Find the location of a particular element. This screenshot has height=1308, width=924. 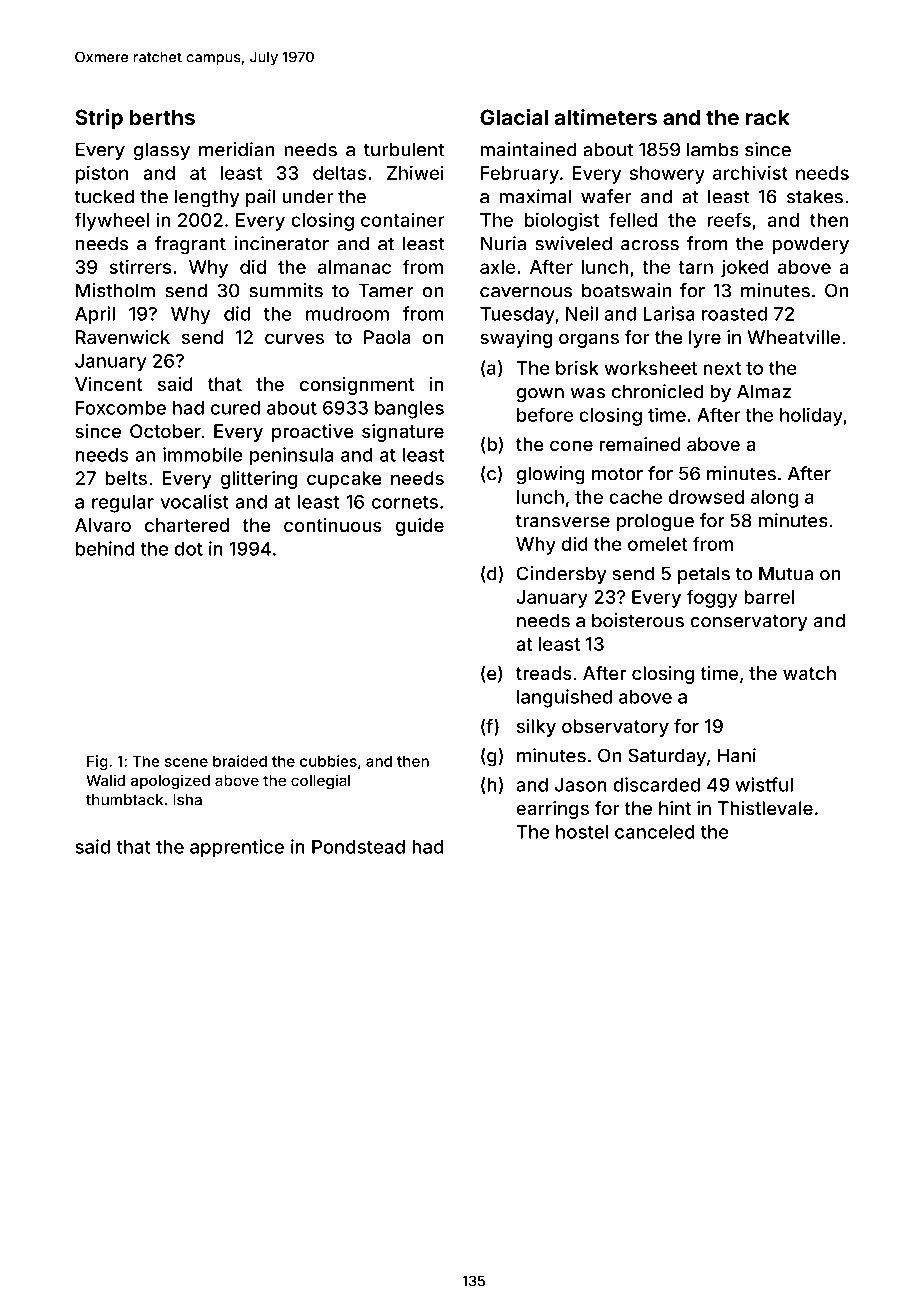

behind is located at coordinates (105, 548).
